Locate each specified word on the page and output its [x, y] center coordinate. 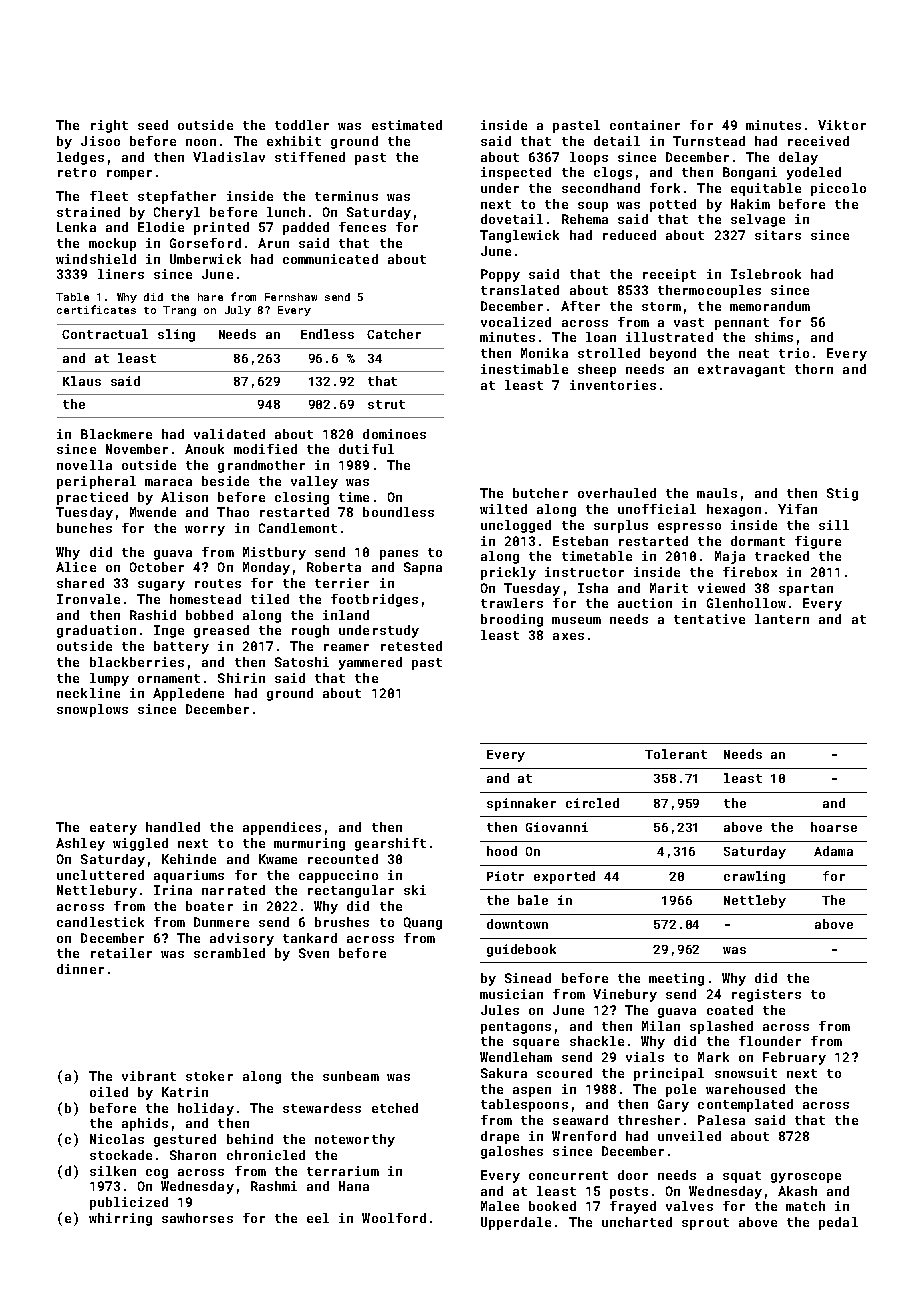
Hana [354, 1186]
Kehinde [189, 859]
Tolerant [676, 754]
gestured [185, 1140]
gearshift [390, 844]
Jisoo [100, 141]
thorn [814, 369]
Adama [833, 851]
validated [229, 434]
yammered [370, 663]
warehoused [745, 1089]
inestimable [524, 369]
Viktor [842, 125]
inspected [516, 173]
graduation [96, 631]
